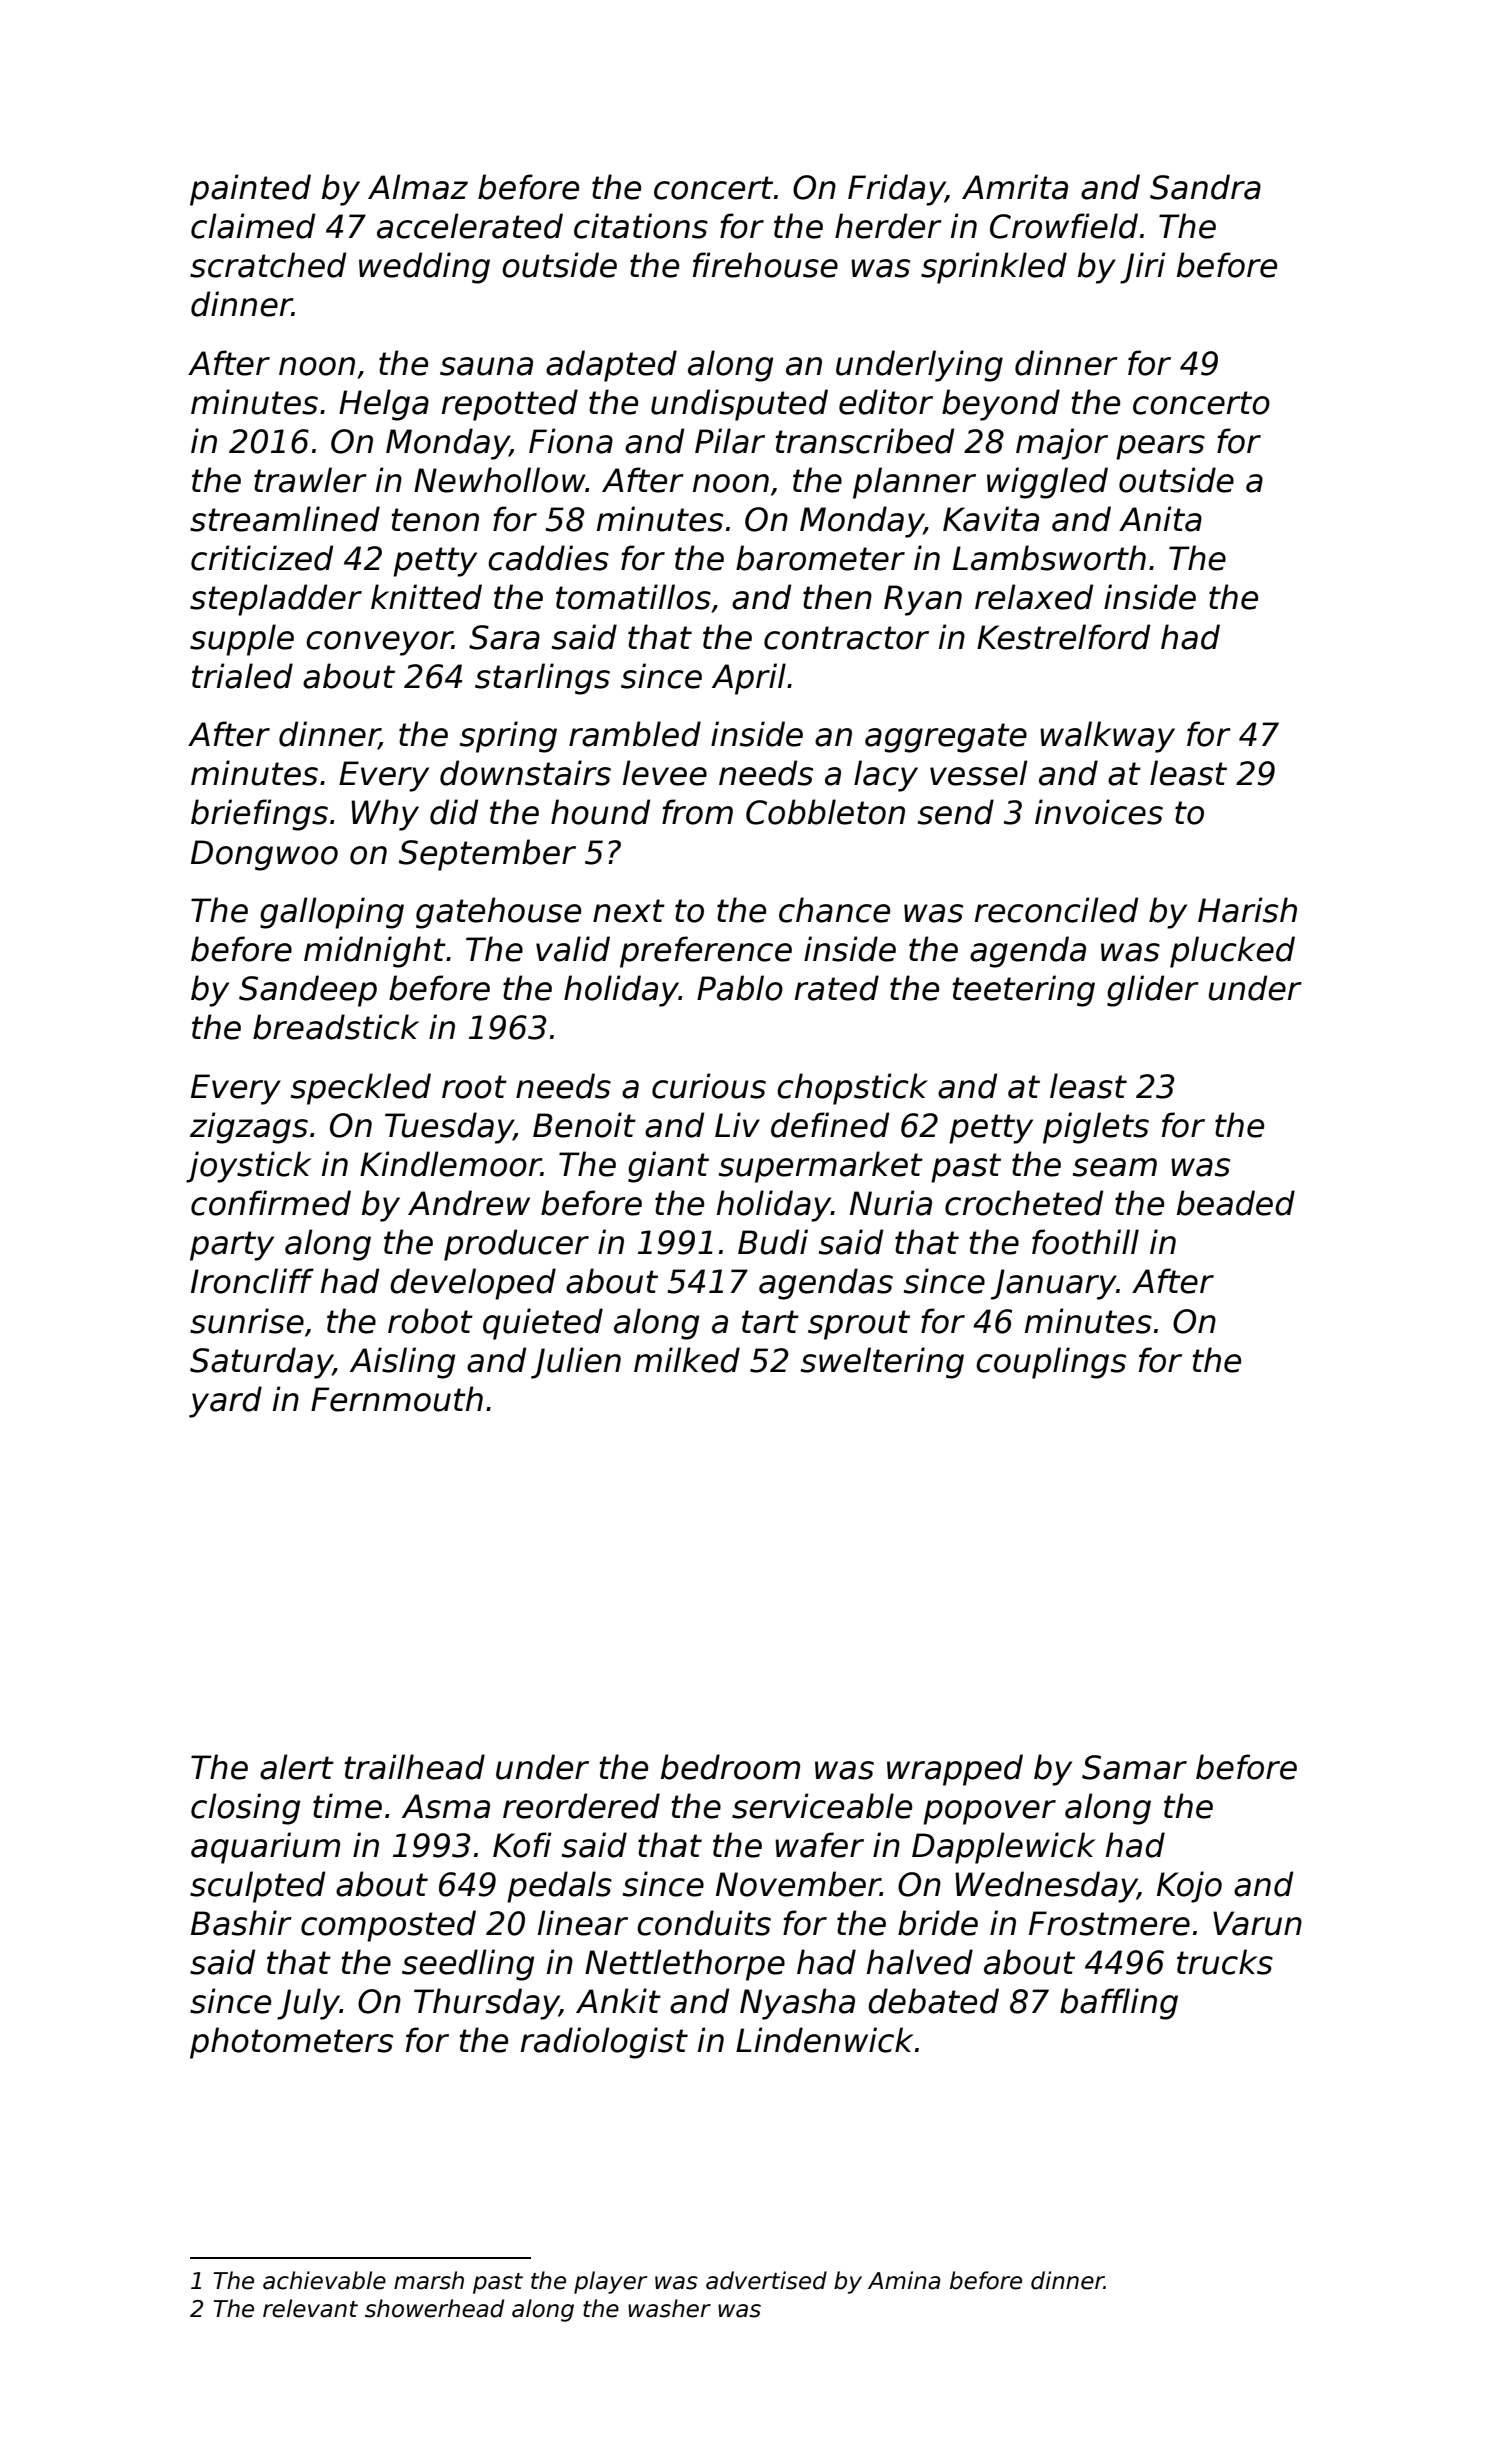 Image resolution: width=1496 pixels, height=2464 pixels. I want to click on tart, so click(770, 1322).
